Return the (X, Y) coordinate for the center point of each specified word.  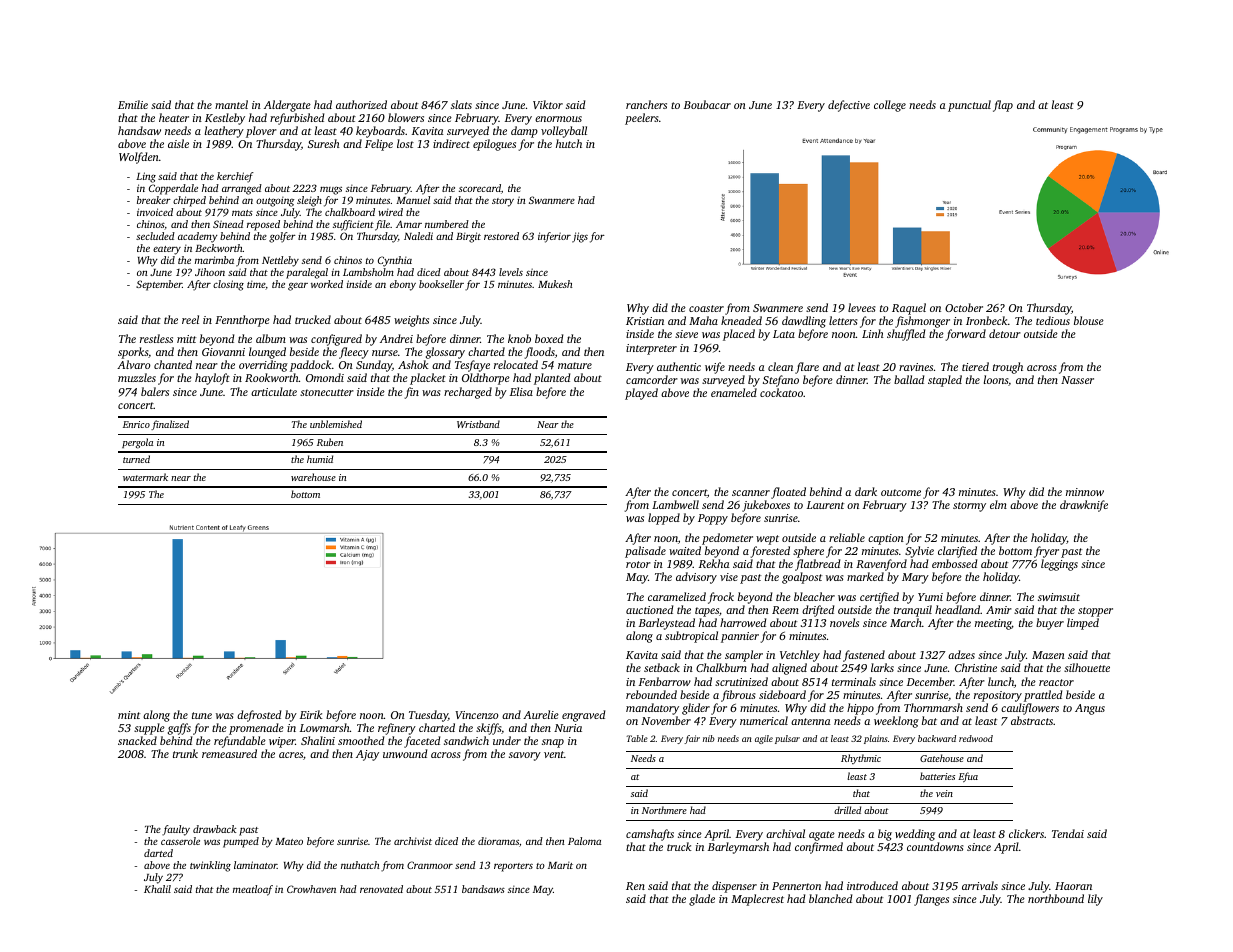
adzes (961, 654)
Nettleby (280, 261)
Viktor (548, 104)
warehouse (313, 477)
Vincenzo (477, 715)
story (503, 202)
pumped (241, 842)
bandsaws (483, 889)
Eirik (311, 714)
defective (849, 106)
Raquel (909, 309)
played (641, 394)
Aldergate (287, 106)
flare (807, 368)
